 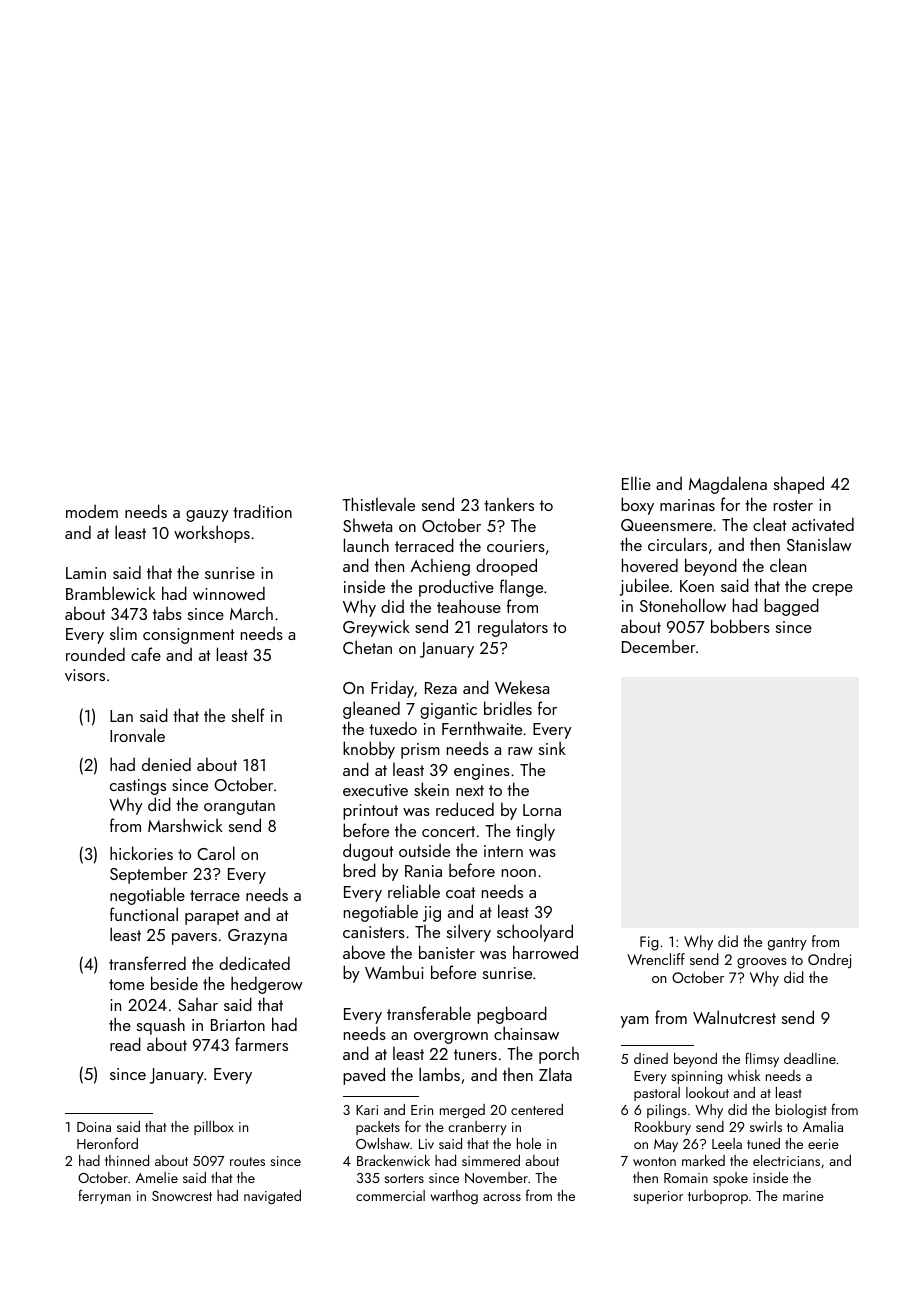 I want to click on dined, so click(x=651, y=1058).
